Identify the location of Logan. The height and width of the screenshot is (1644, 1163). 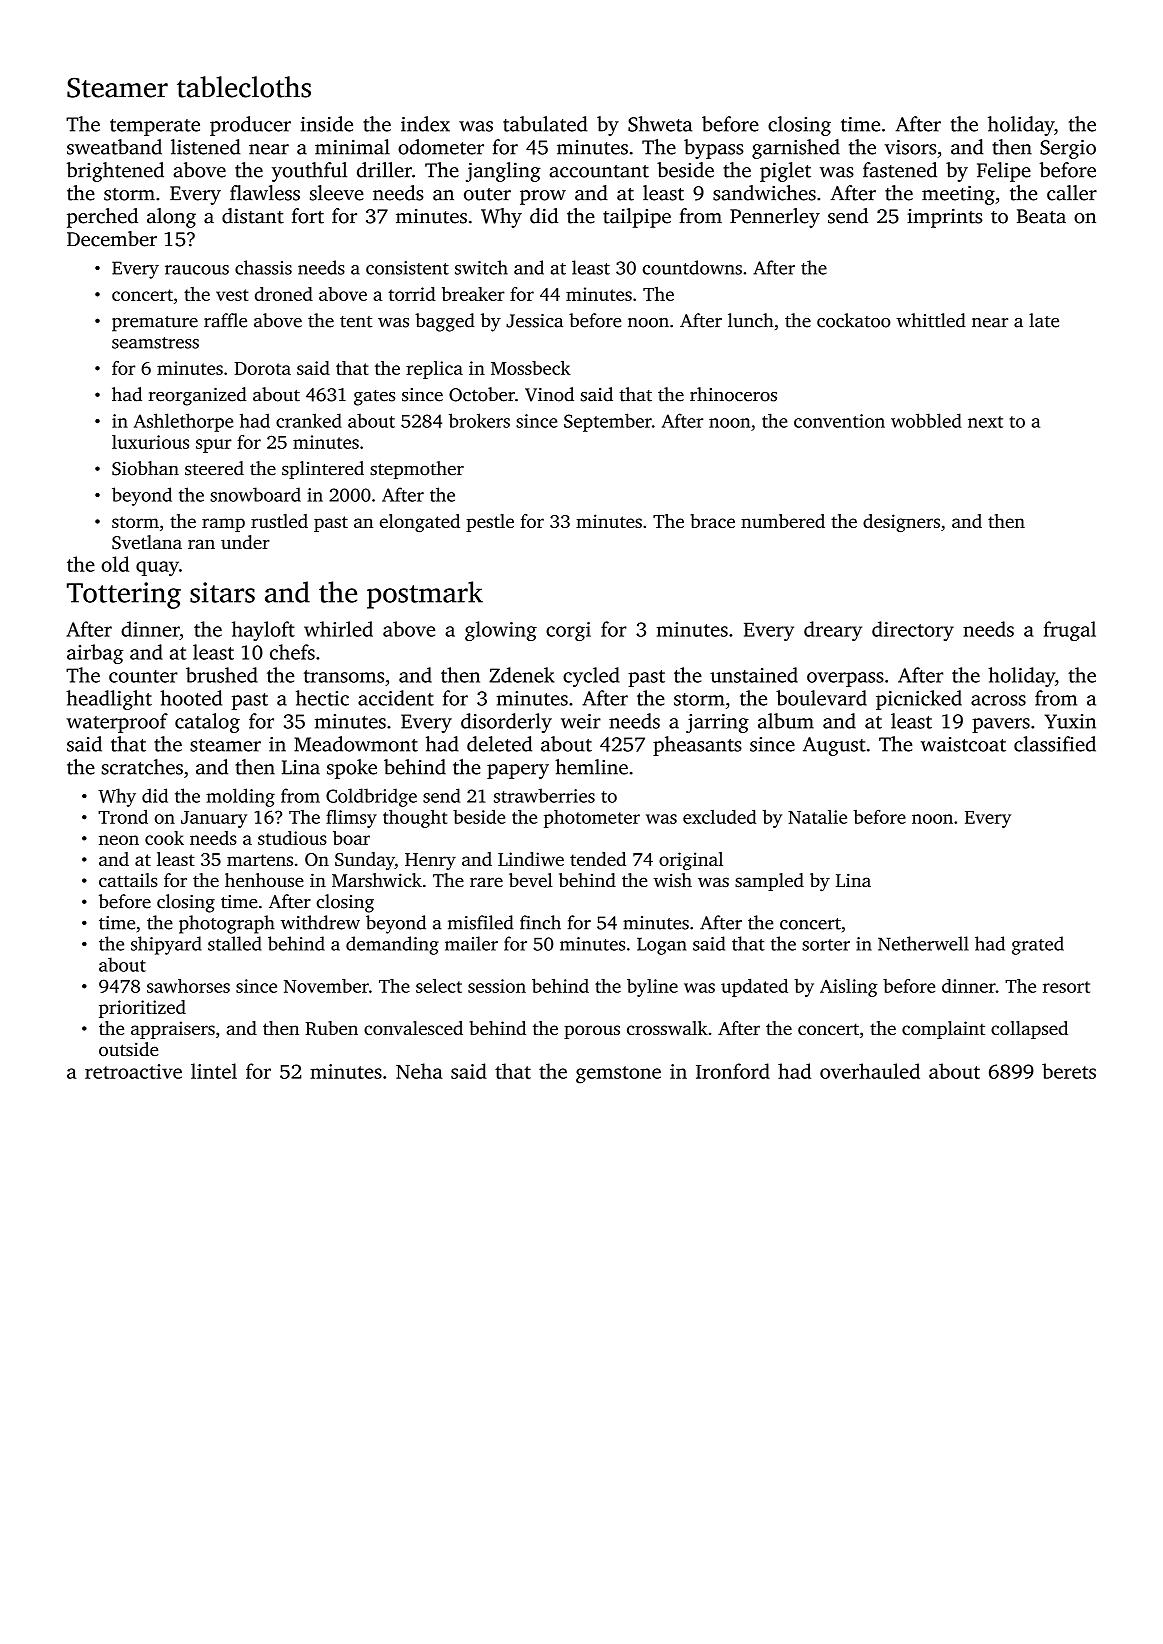
(662, 946).
